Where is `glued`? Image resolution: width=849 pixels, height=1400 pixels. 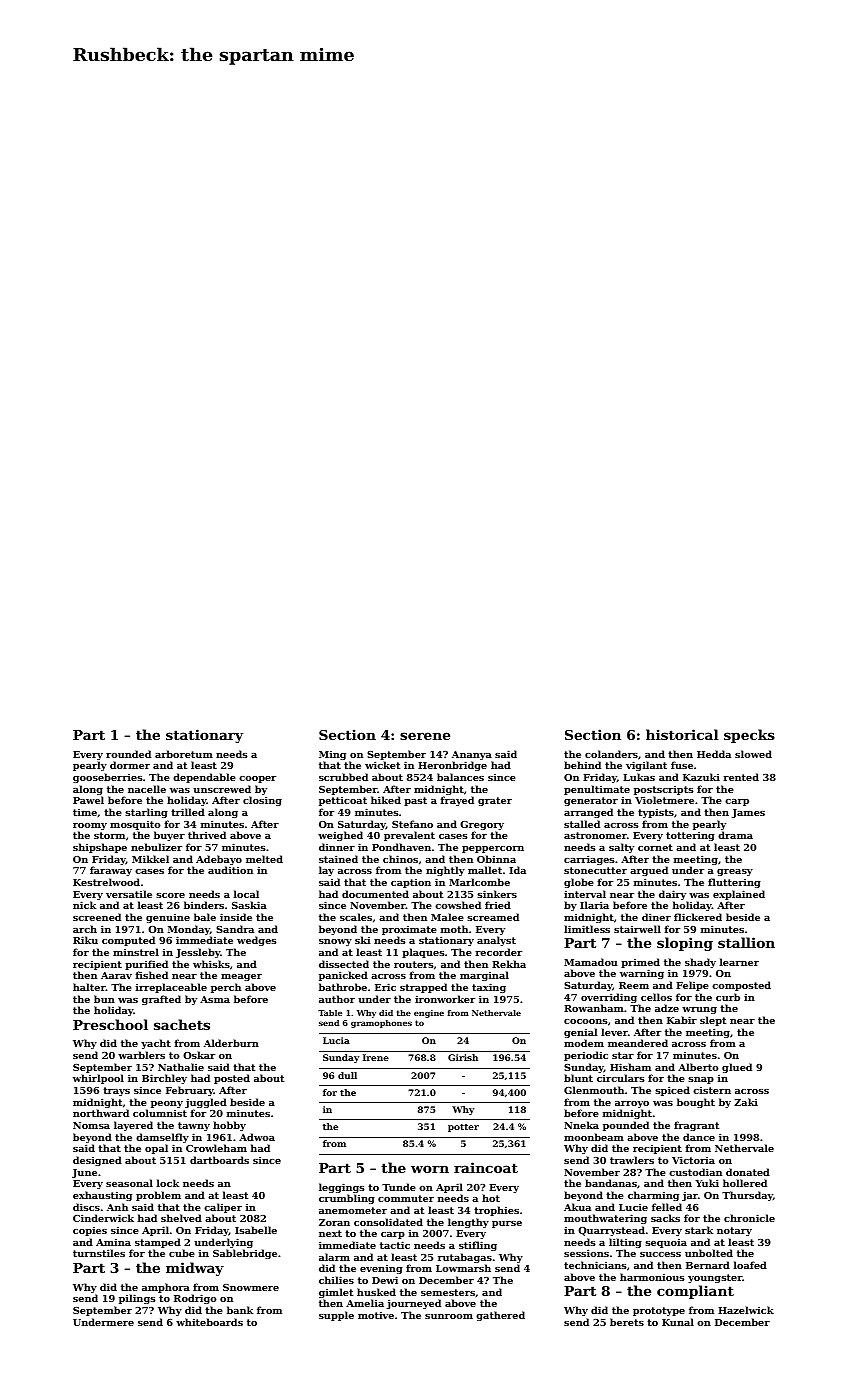
glued is located at coordinates (737, 1068).
